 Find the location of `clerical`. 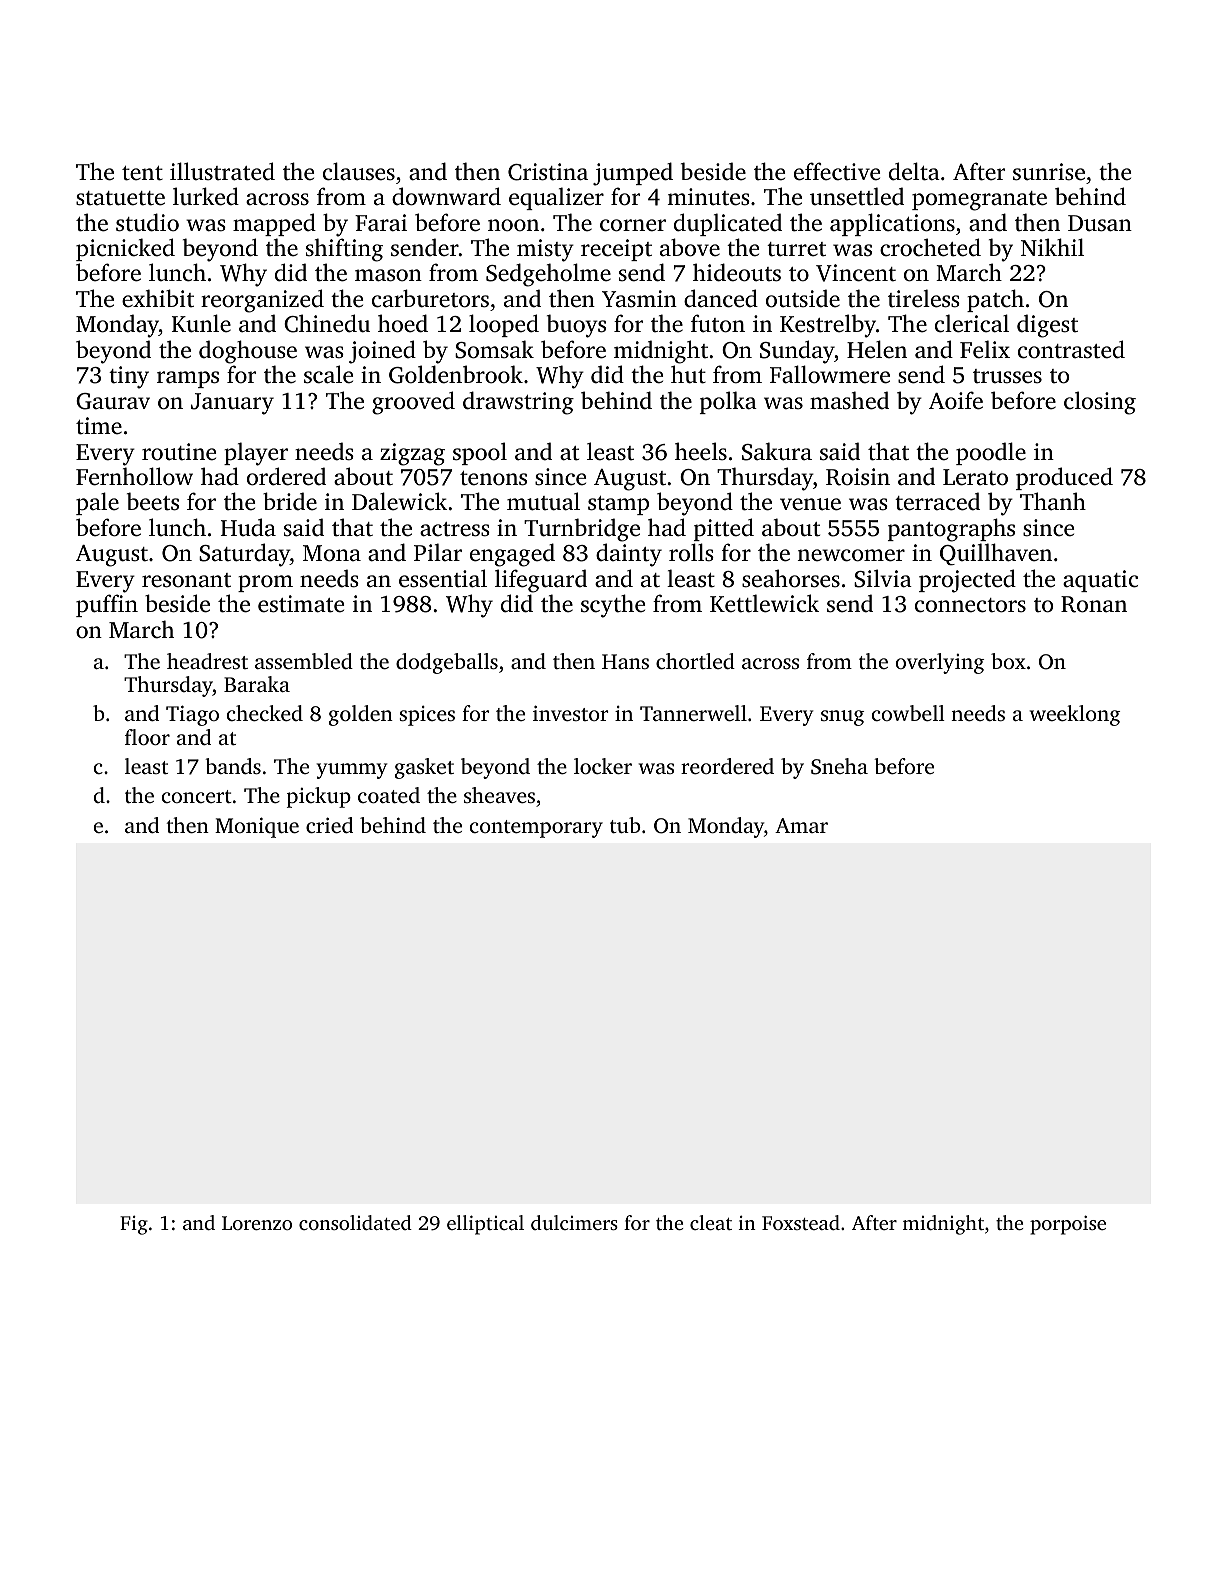

clerical is located at coordinates (972, 323).
